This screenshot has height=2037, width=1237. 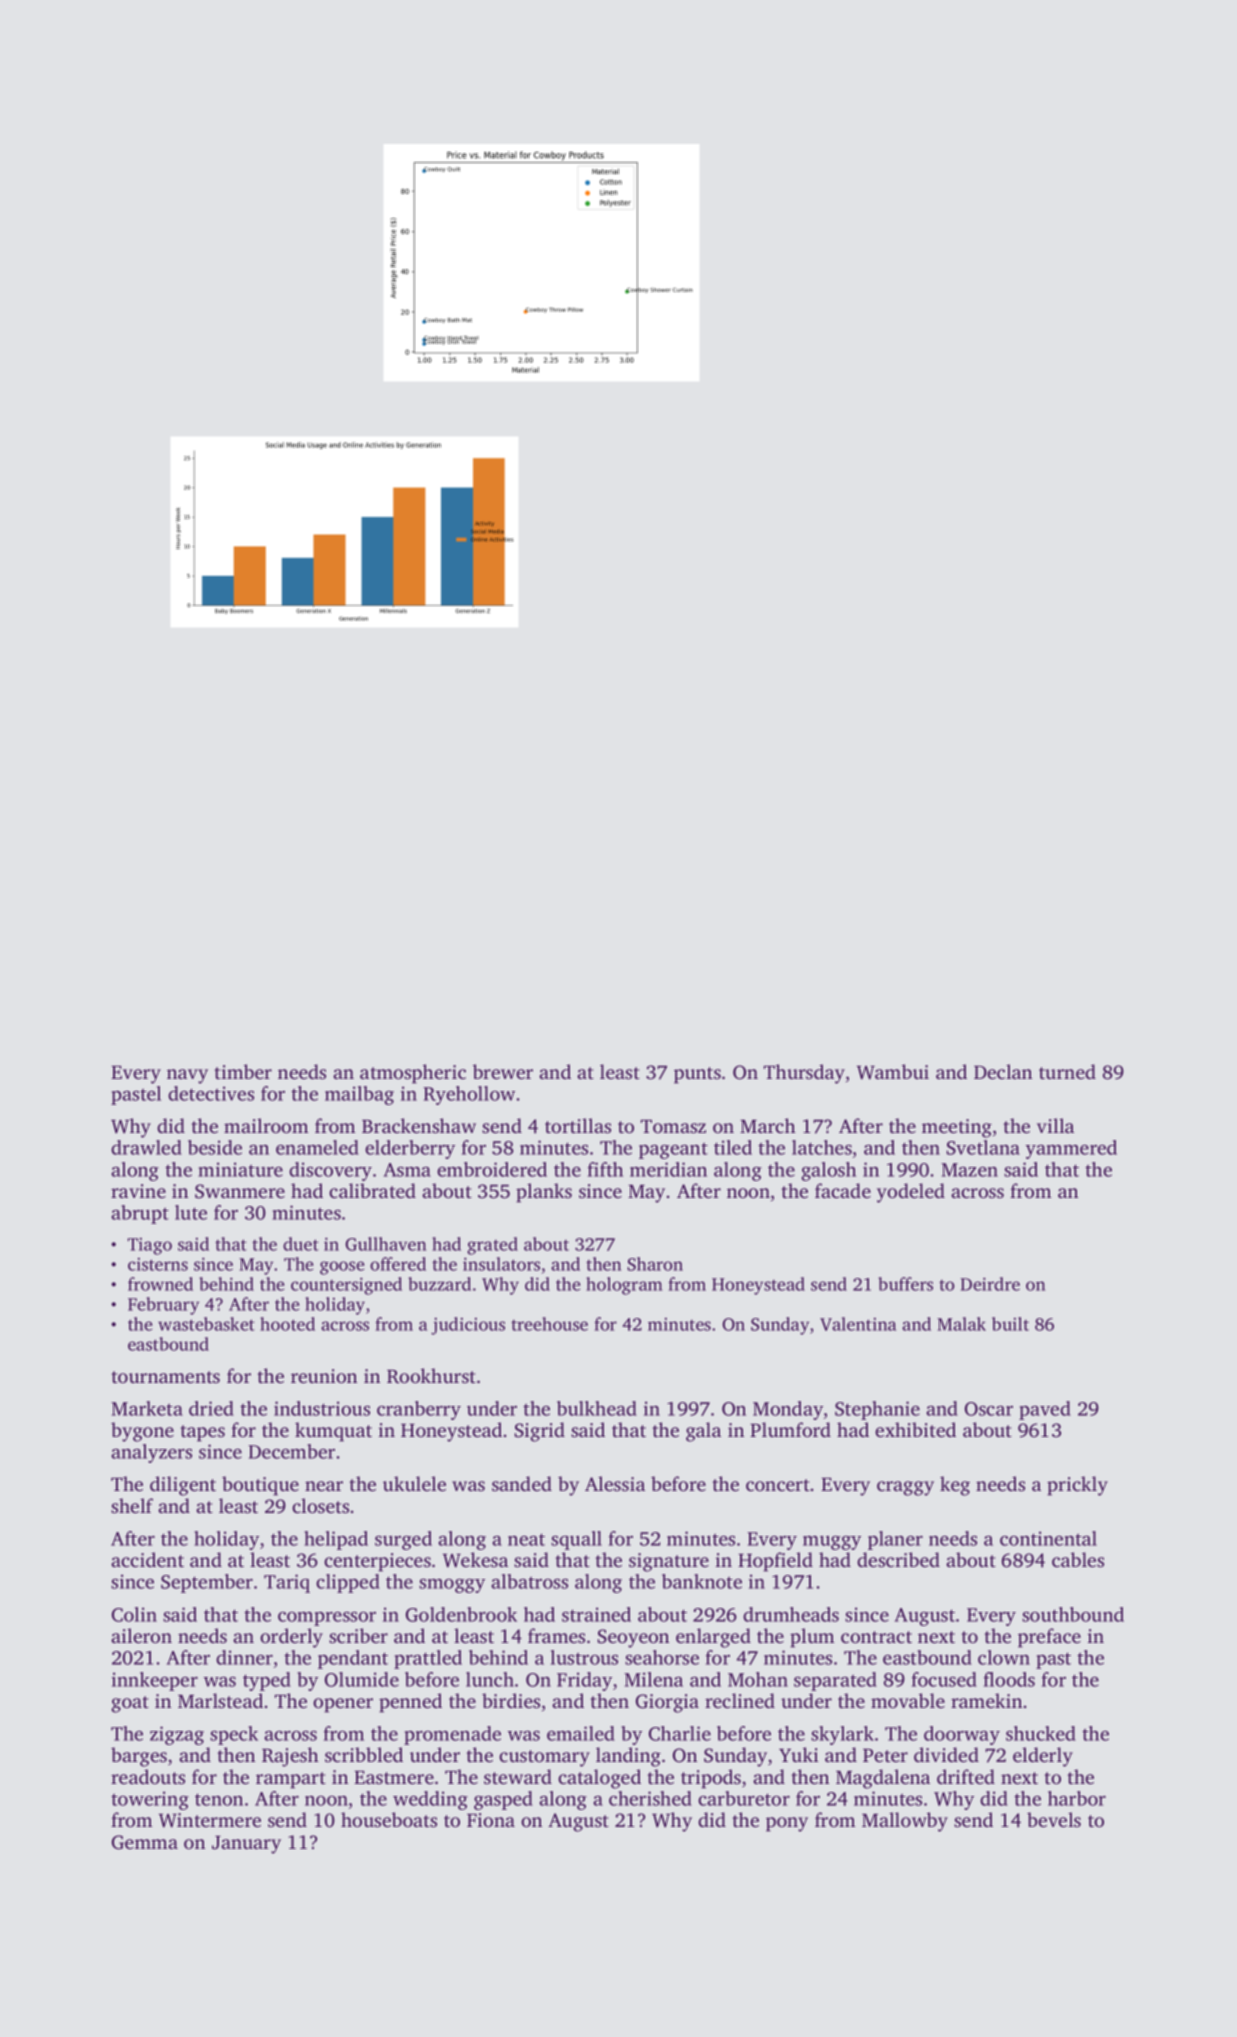 What do you see at coordinates (1049, 1638) in the screenshot?
I see `preface` at bounding box center [1049, 1638].
